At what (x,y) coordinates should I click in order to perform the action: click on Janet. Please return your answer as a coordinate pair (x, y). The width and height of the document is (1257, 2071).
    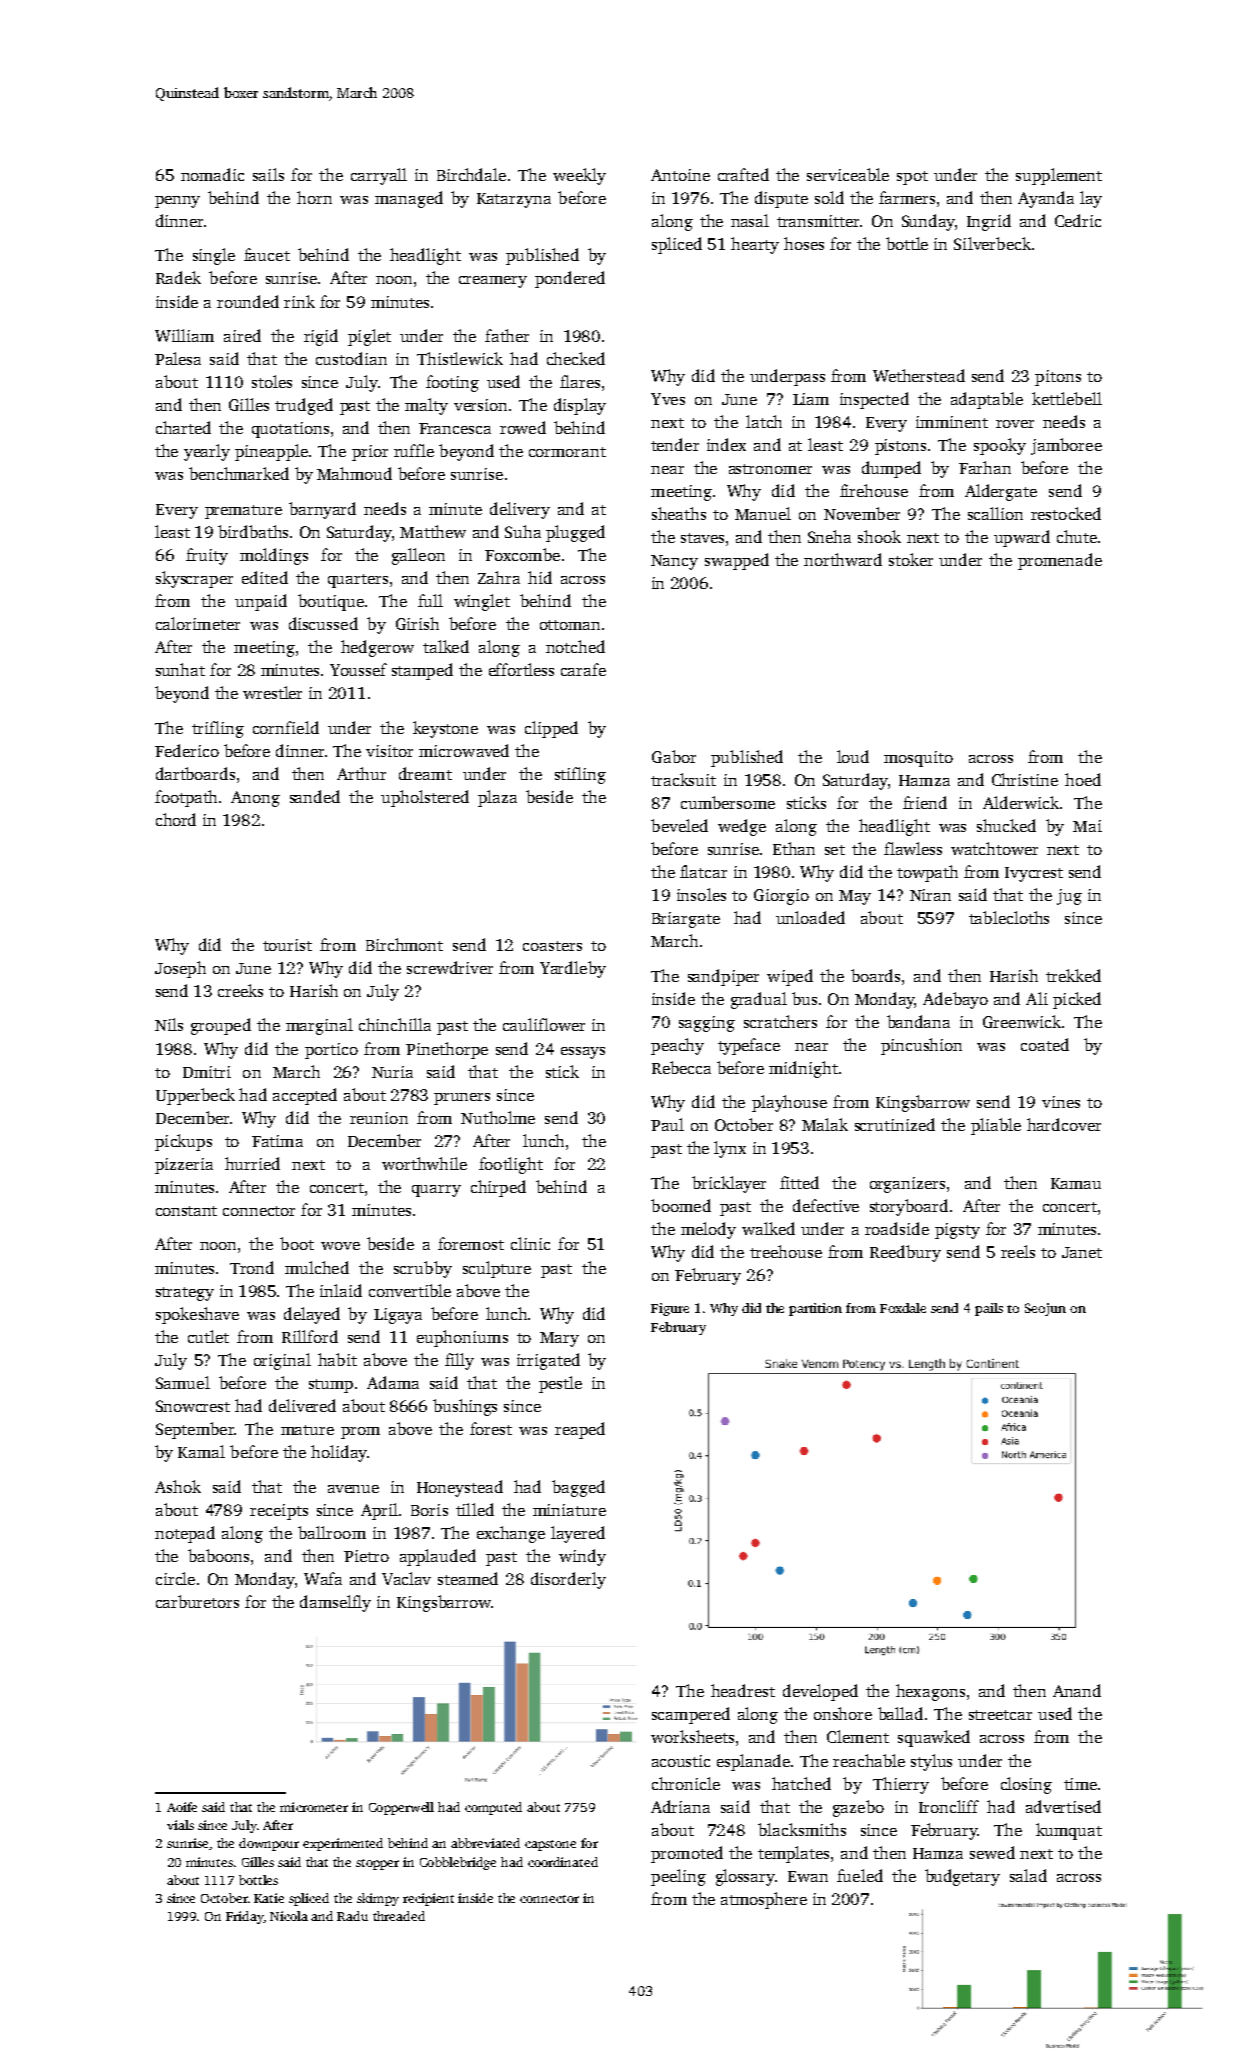
    Looking at the image, I should click on (1082, 1252).
